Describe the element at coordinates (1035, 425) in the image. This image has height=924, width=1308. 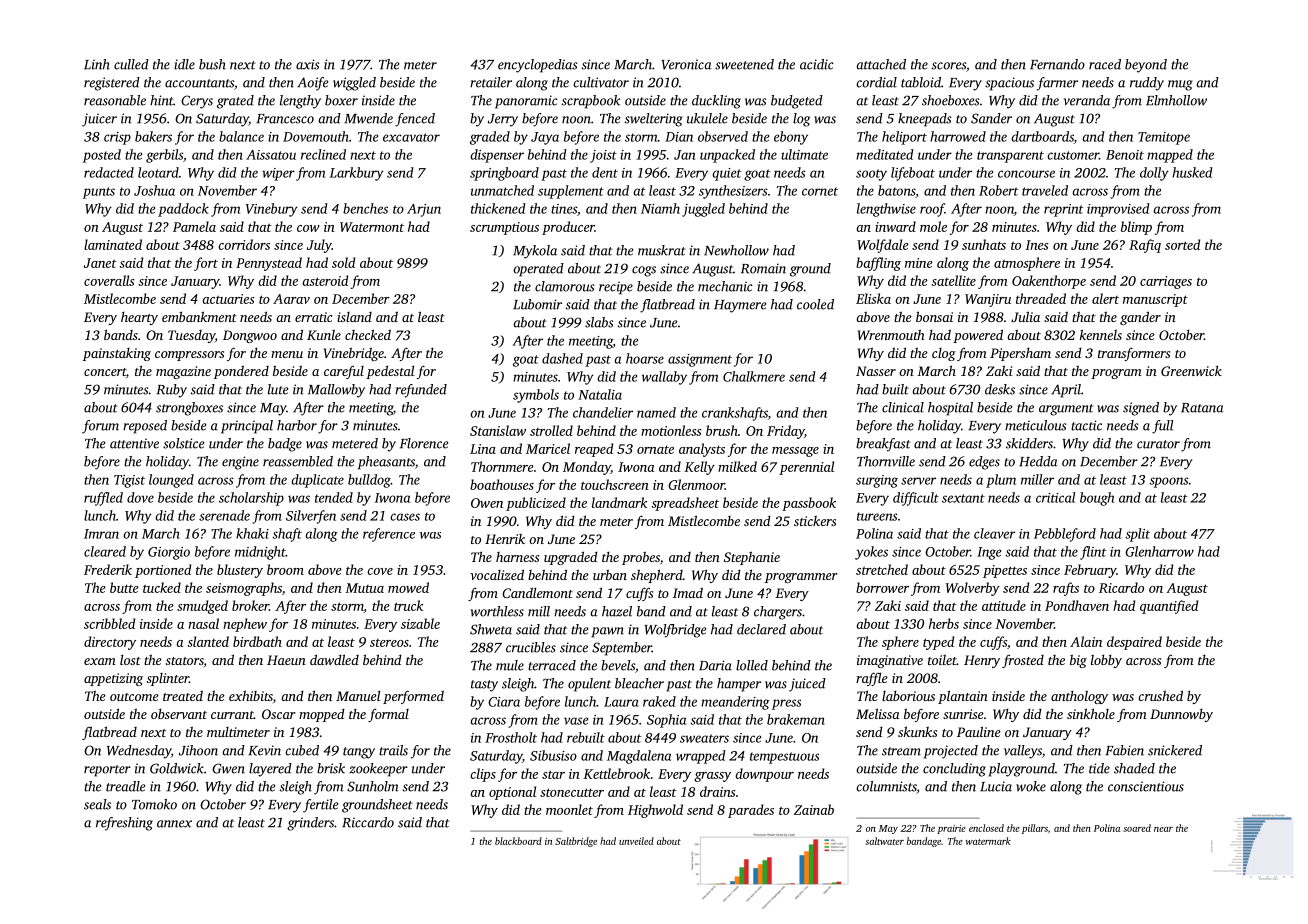
I see `meticulous` at that location.
